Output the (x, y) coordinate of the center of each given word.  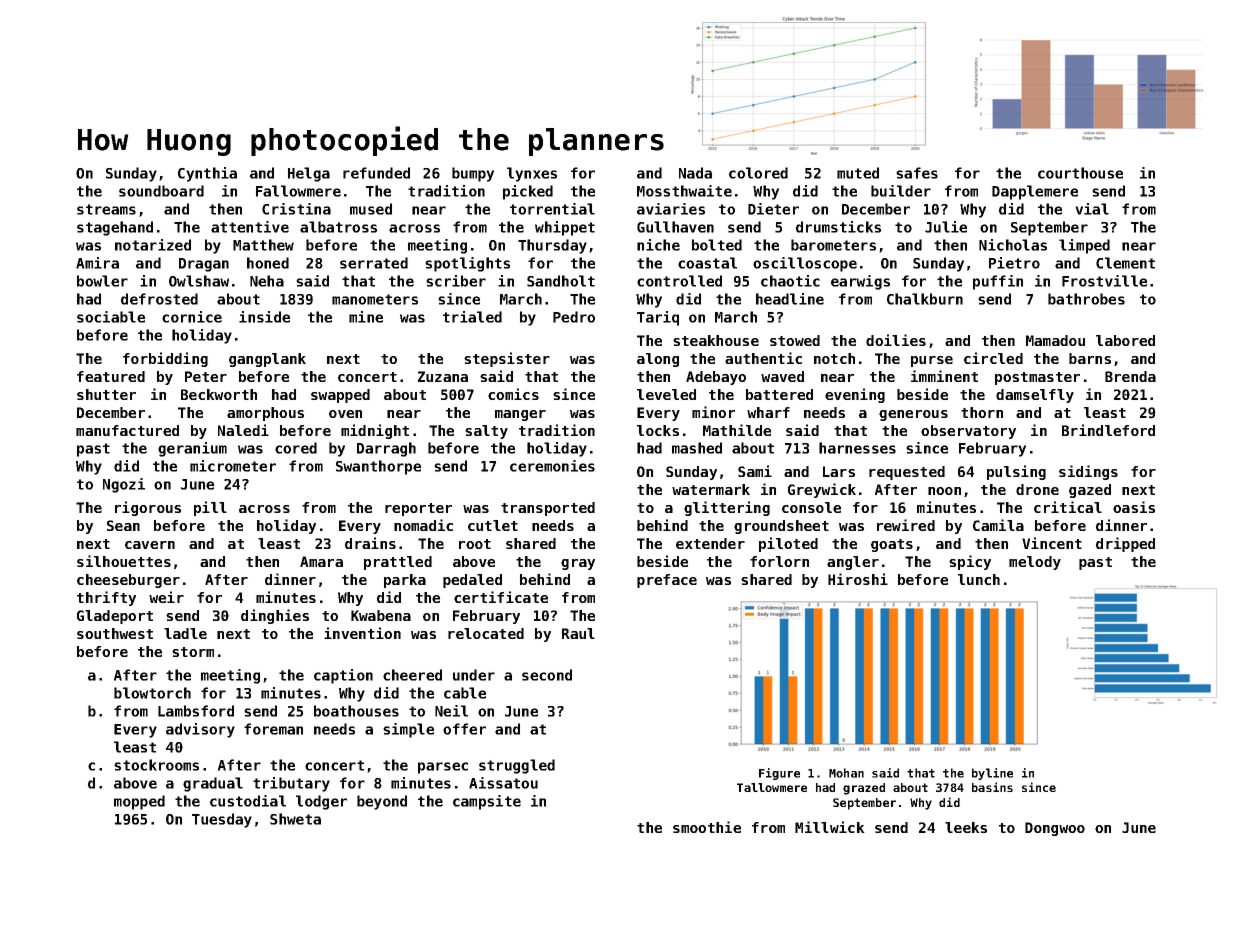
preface (667, 581)
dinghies (275, 616)
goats (892, 545)
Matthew (263, 245)
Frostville (1104, 281)
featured (111, 376)
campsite (487, 802)
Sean (123, 525)
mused (371, 209)
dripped (1125, 544)
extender (710, 543)
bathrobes (1086, 299)
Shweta (295, 819)
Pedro (574, 317)
